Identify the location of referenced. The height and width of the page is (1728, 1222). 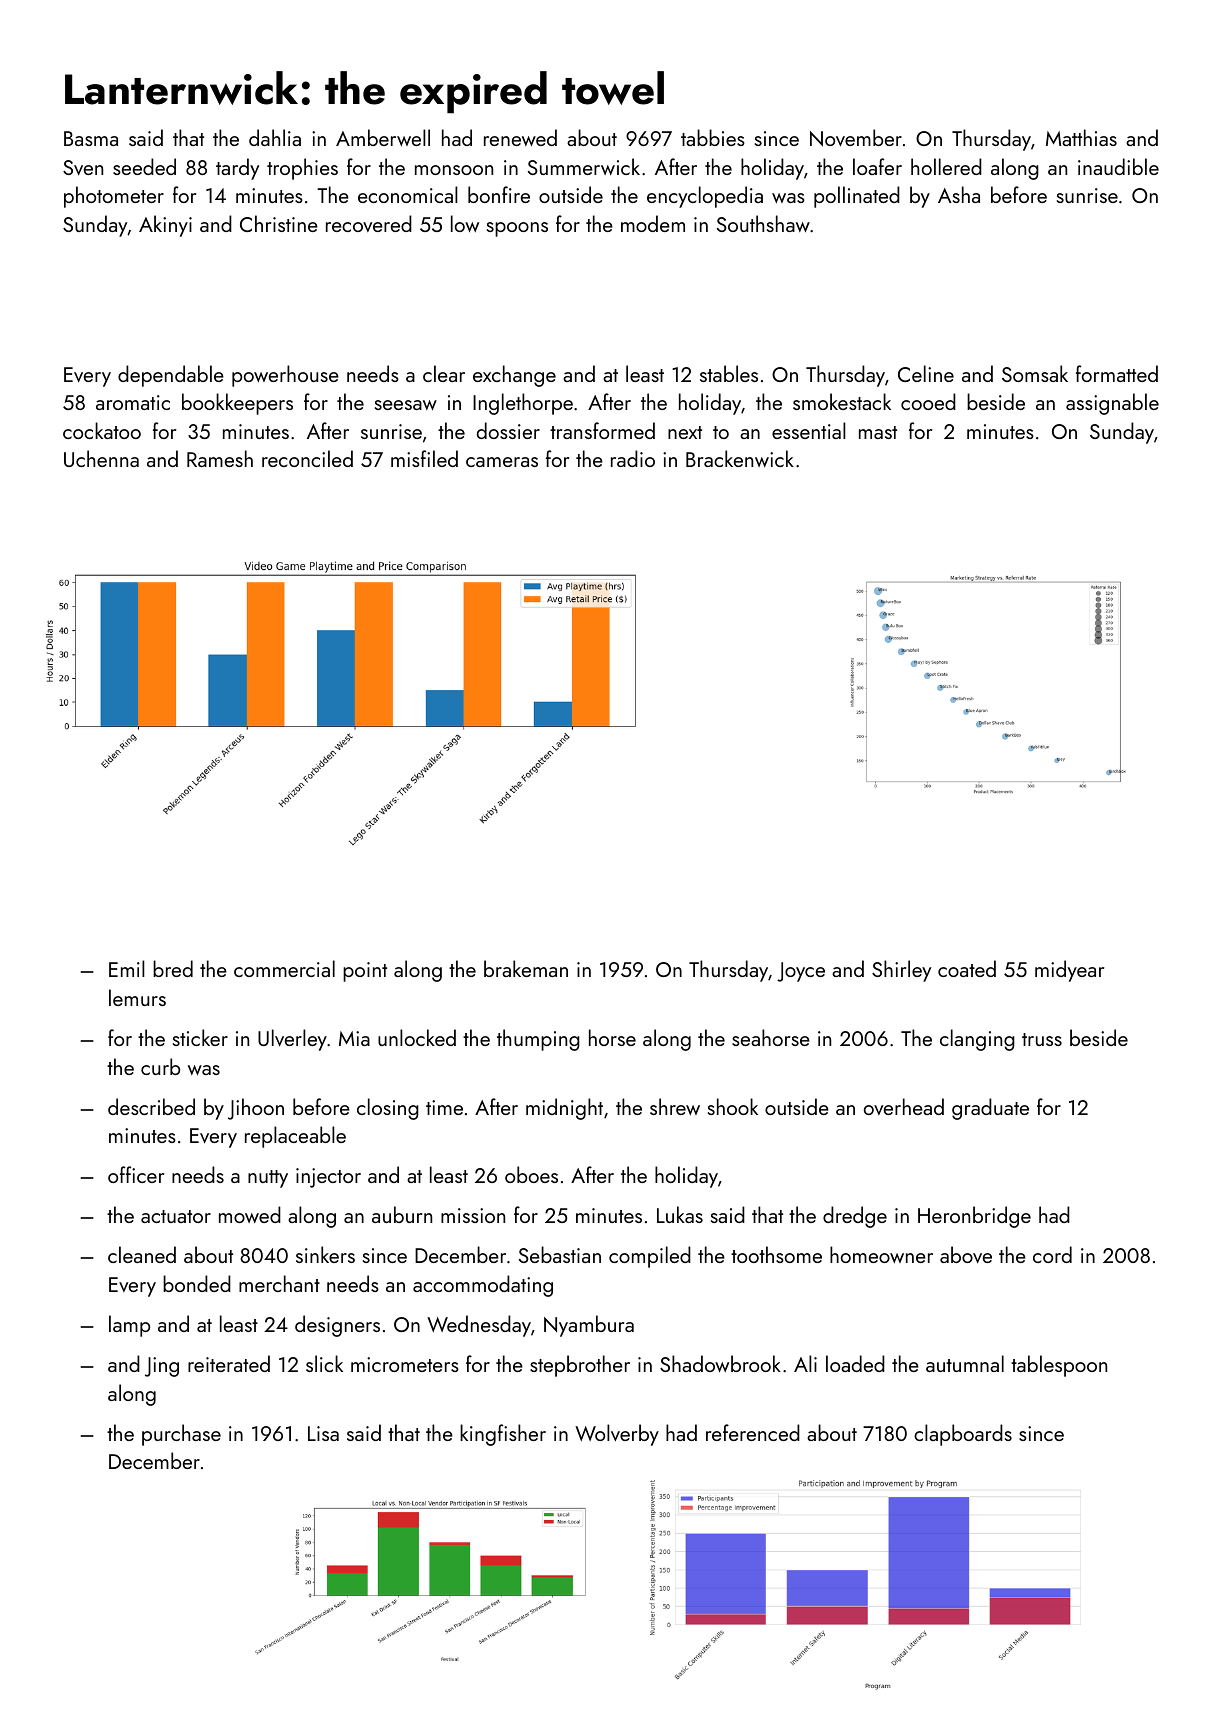
(753, 1432).
